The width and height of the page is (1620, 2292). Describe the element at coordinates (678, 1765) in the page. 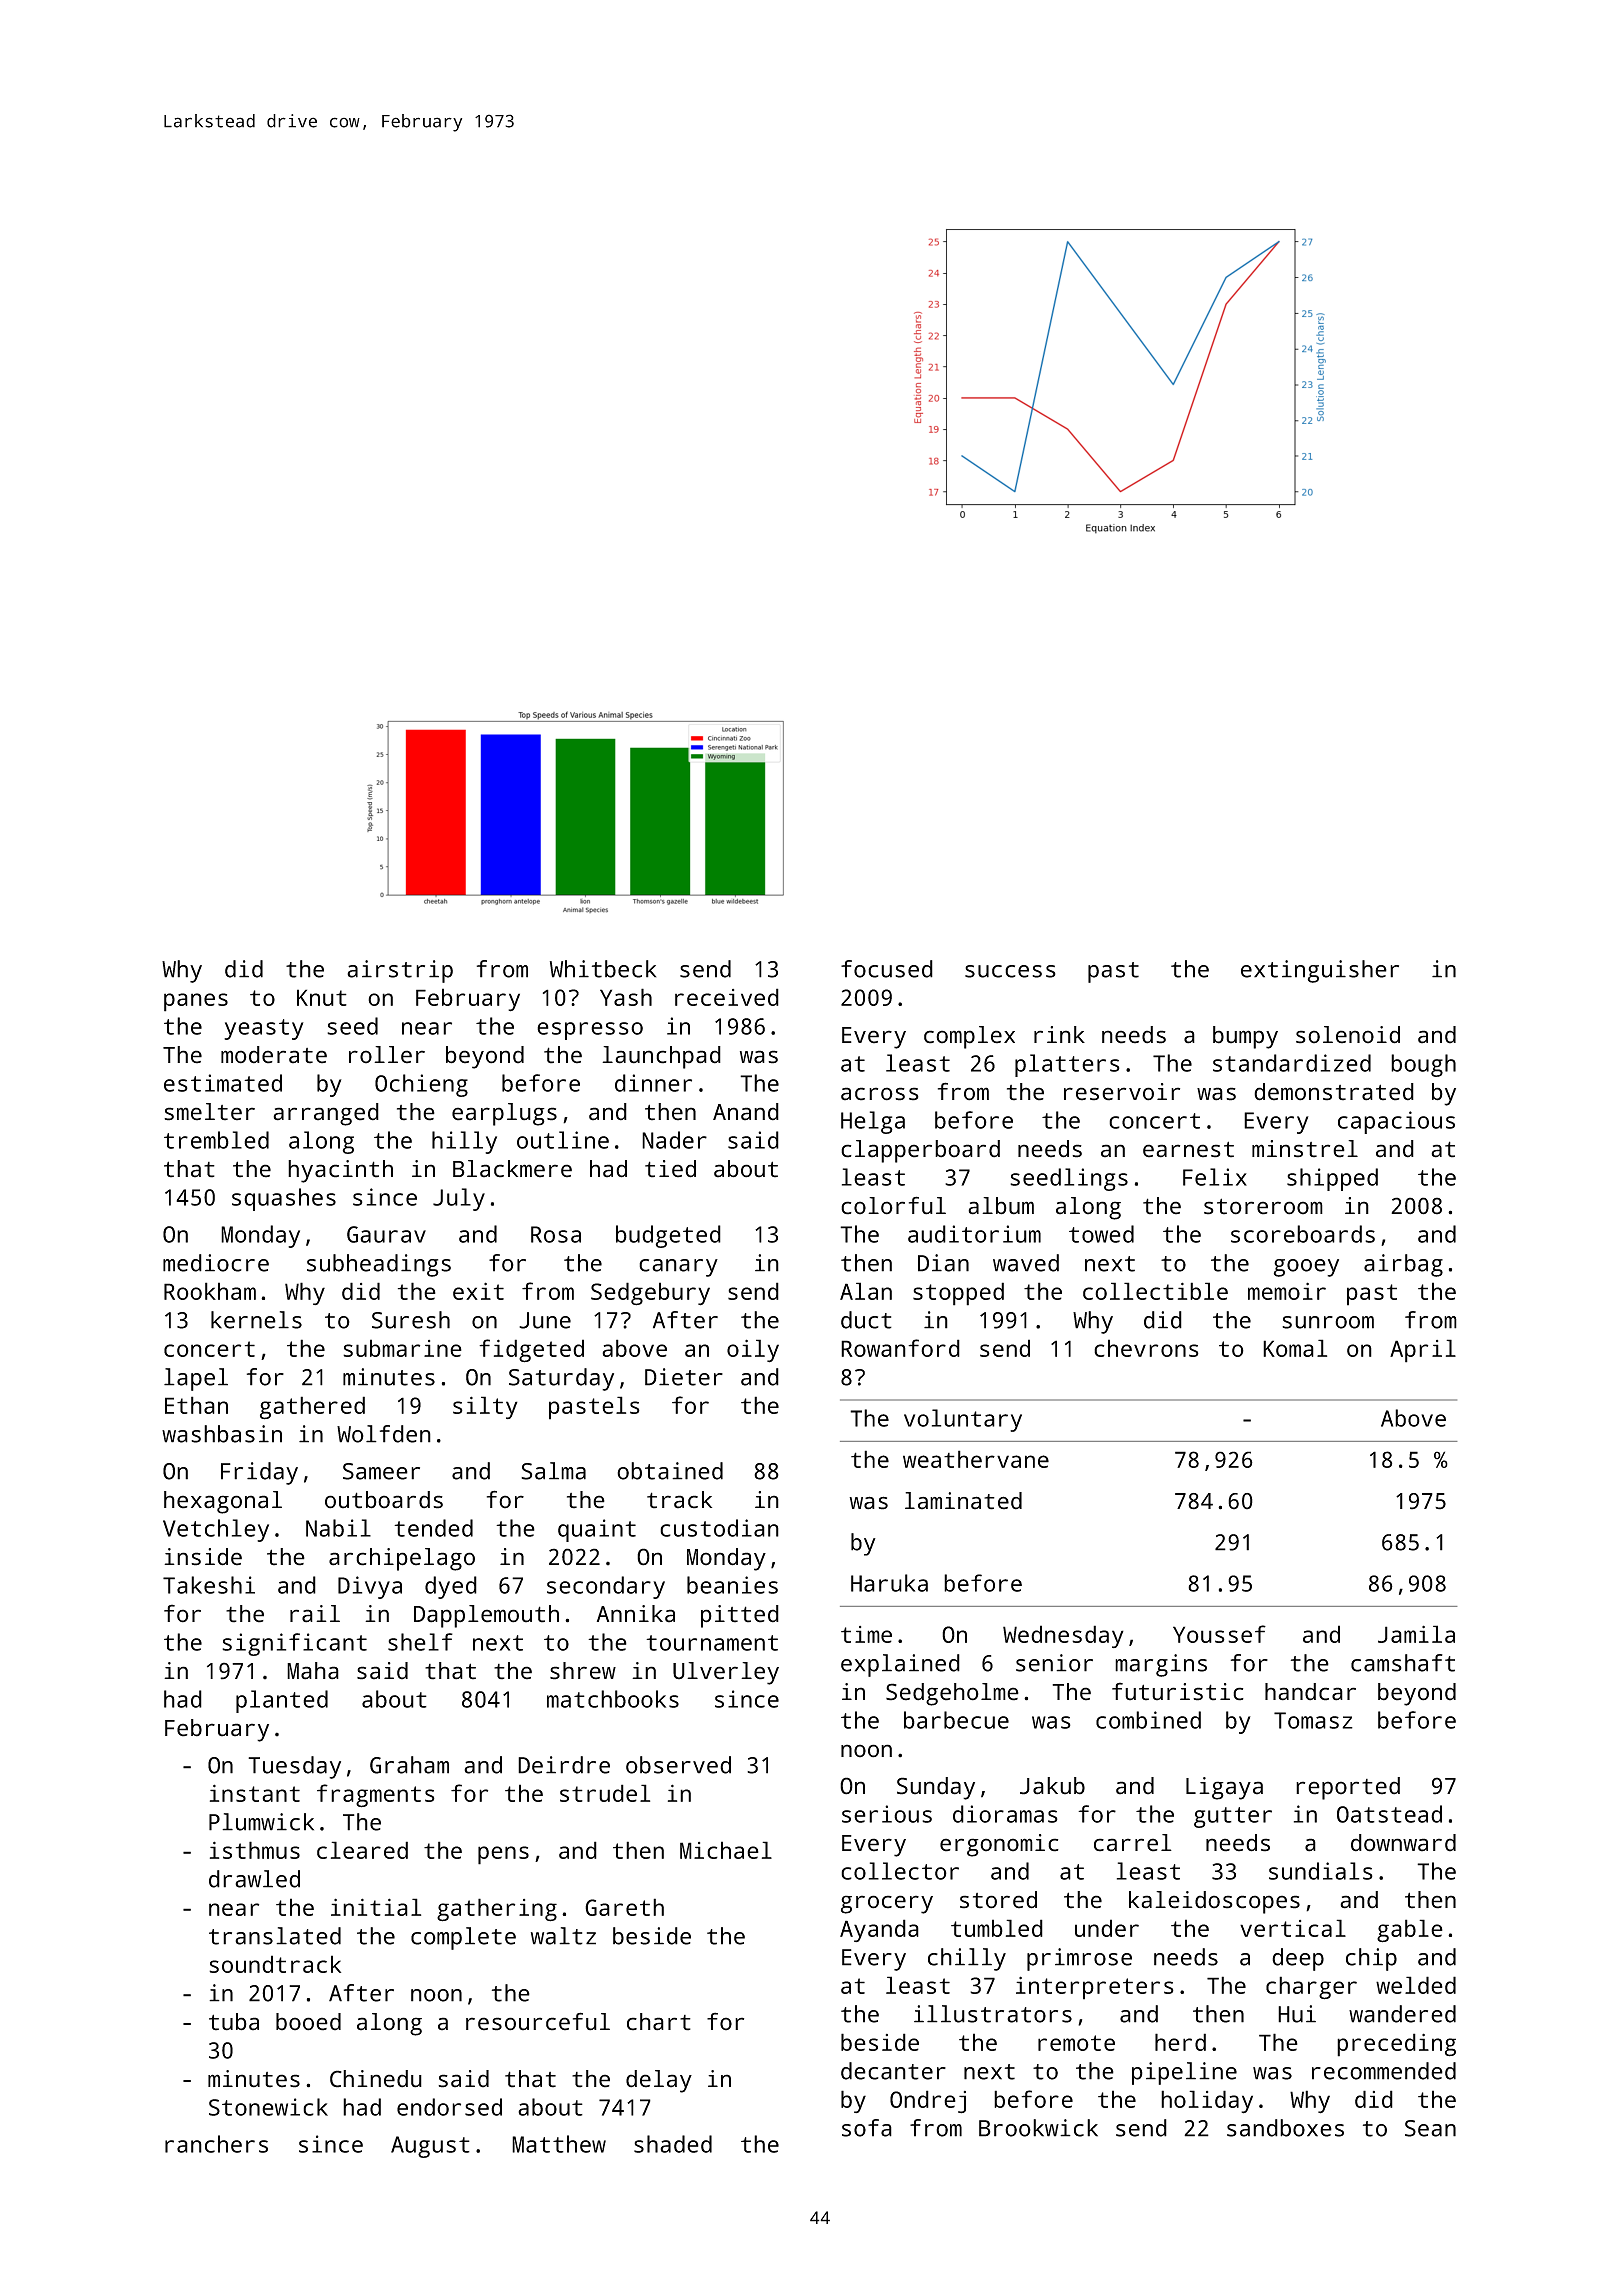

I see `observed` at that location.
